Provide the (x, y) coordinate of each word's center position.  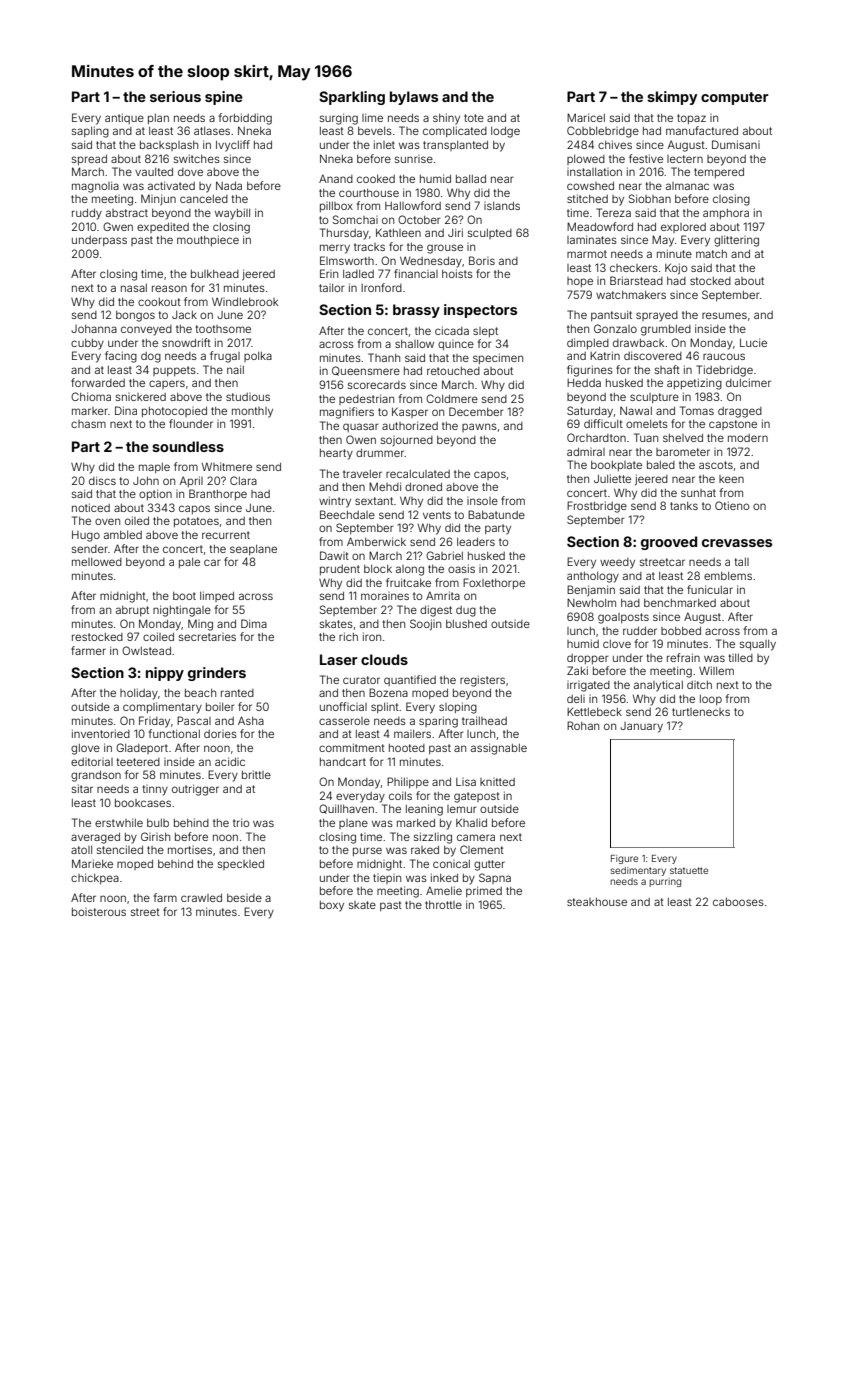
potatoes (196, 522)
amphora (726, 214)
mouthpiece (208, 240)
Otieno (732, 505)
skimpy (672, 98)
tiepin (387, 879)
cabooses (738, 902)
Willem (716, 670)
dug (466, 611)
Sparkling (352, 98)
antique (124, 118)
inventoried (101, 733)
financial (416, 273)
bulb (158, 823)
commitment (352, 747)
